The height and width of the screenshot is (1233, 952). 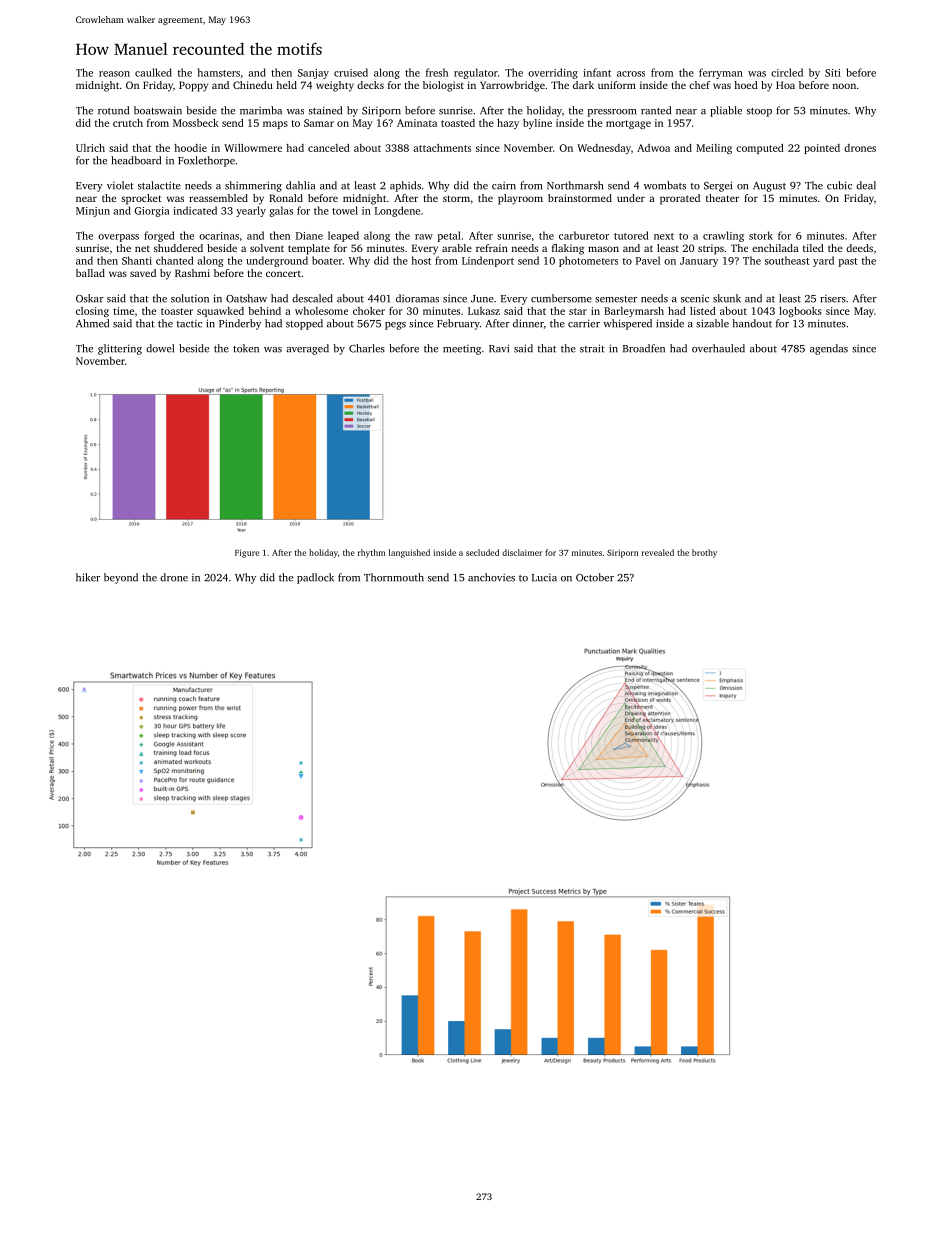 What do you see at coordinates (759, 112) in the screenshot?
I see `stoop` at bounding box center [759, 112].
